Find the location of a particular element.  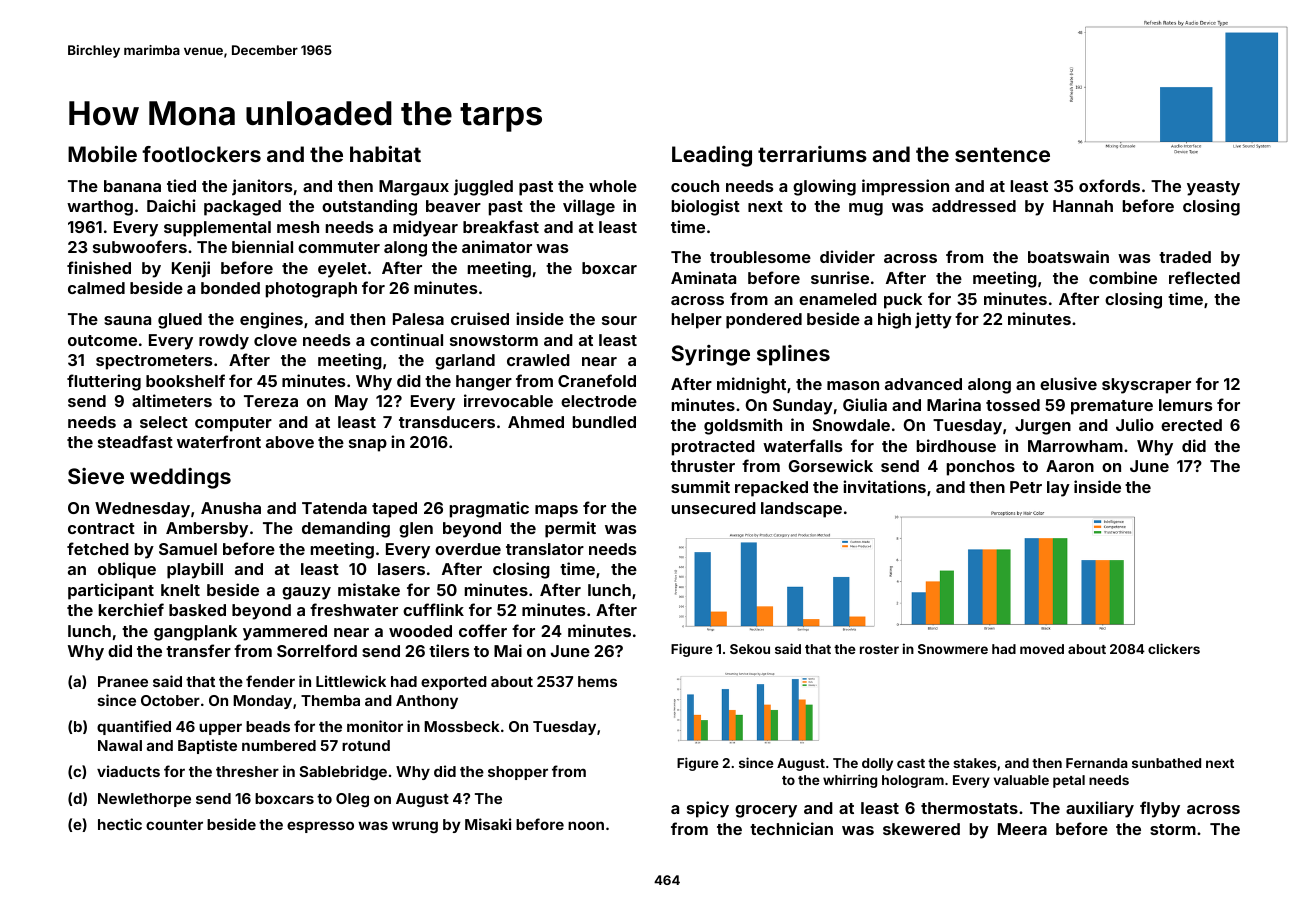

divider is located at coordinates (847, 256).
